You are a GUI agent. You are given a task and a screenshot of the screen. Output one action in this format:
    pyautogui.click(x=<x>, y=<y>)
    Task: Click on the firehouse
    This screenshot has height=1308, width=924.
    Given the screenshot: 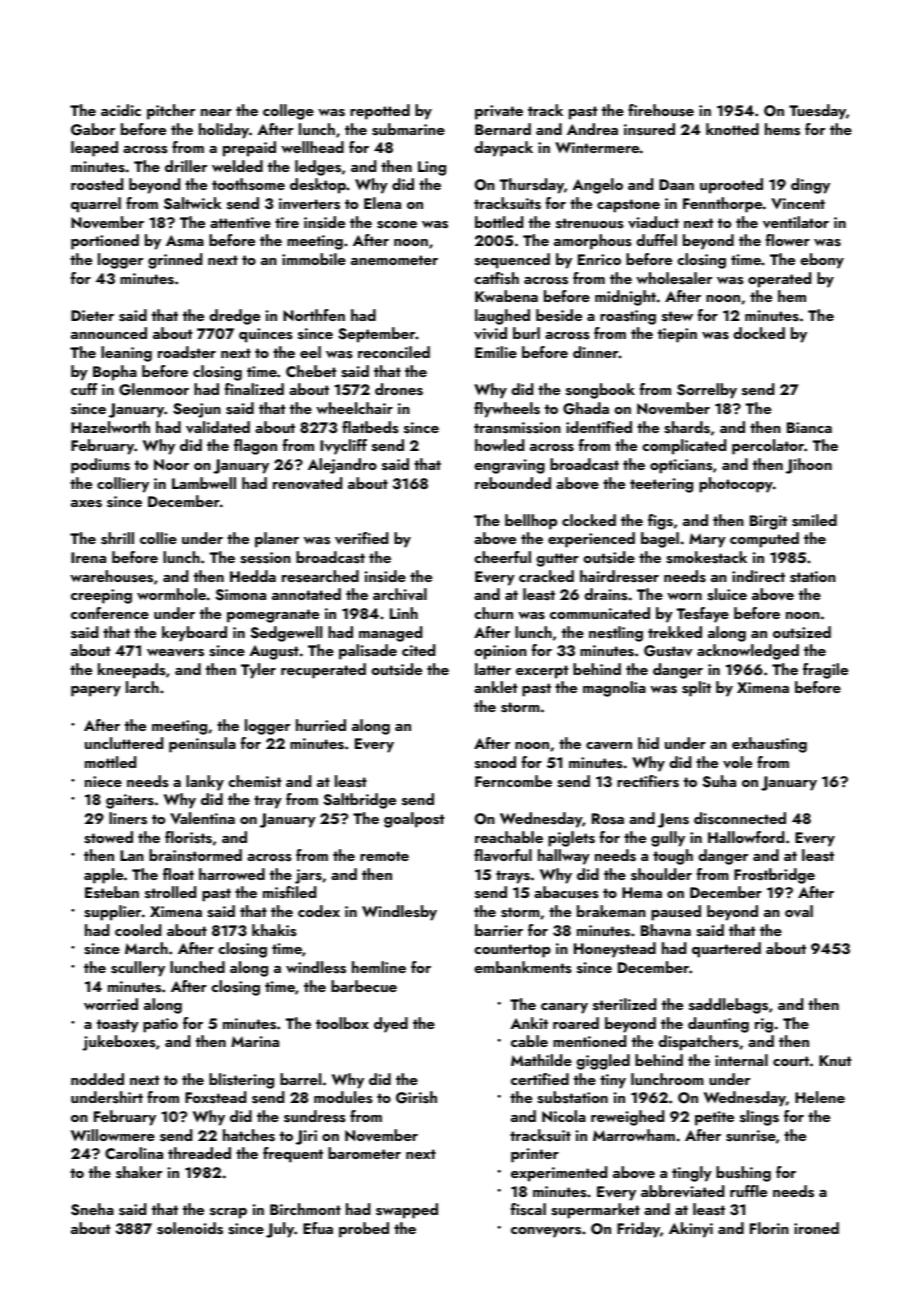 What is the action you would take?
    pyautogui.click(x=661, y=110)
